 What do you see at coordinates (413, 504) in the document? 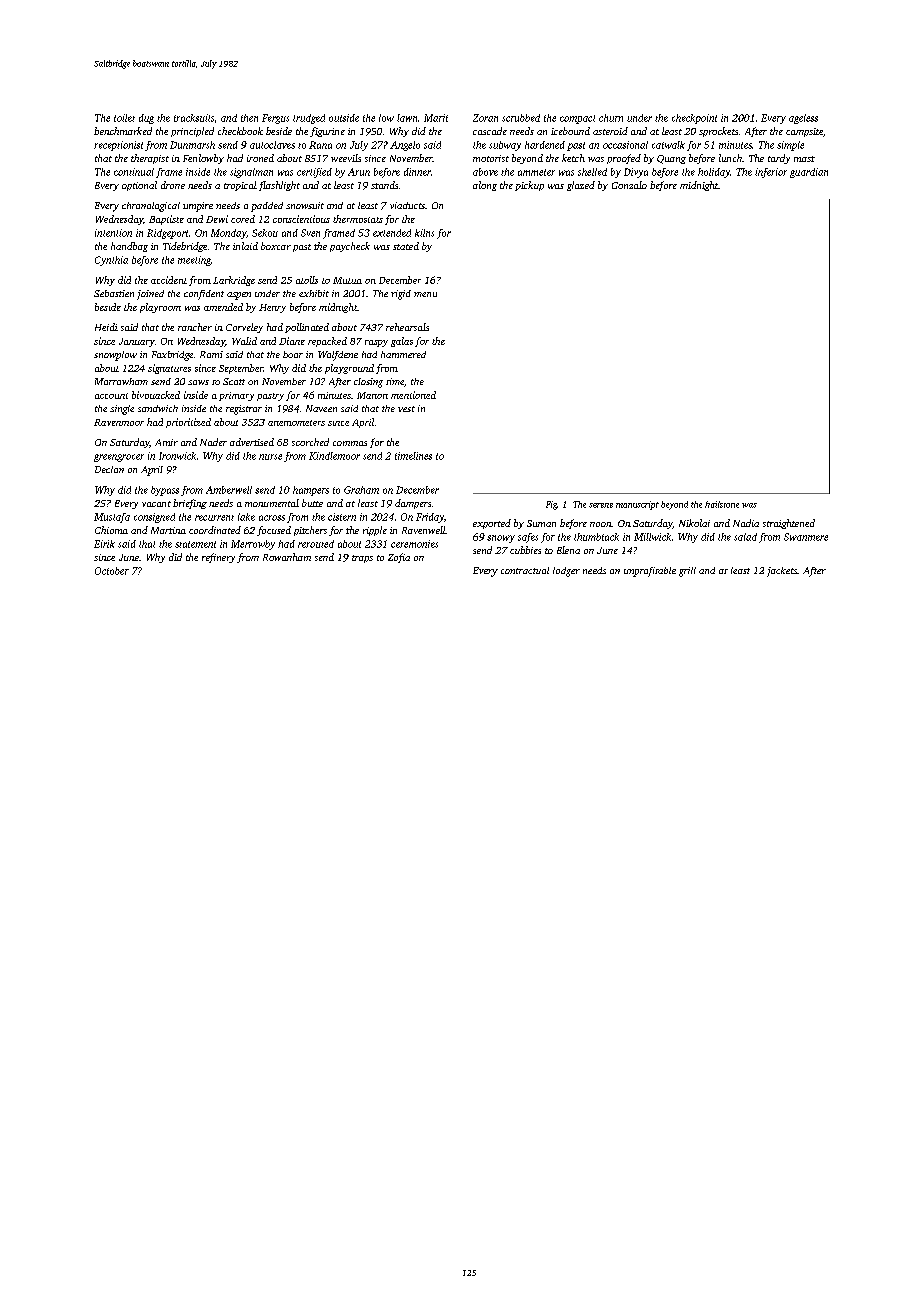
I see `dampers` at bounding box center [413, 504].
